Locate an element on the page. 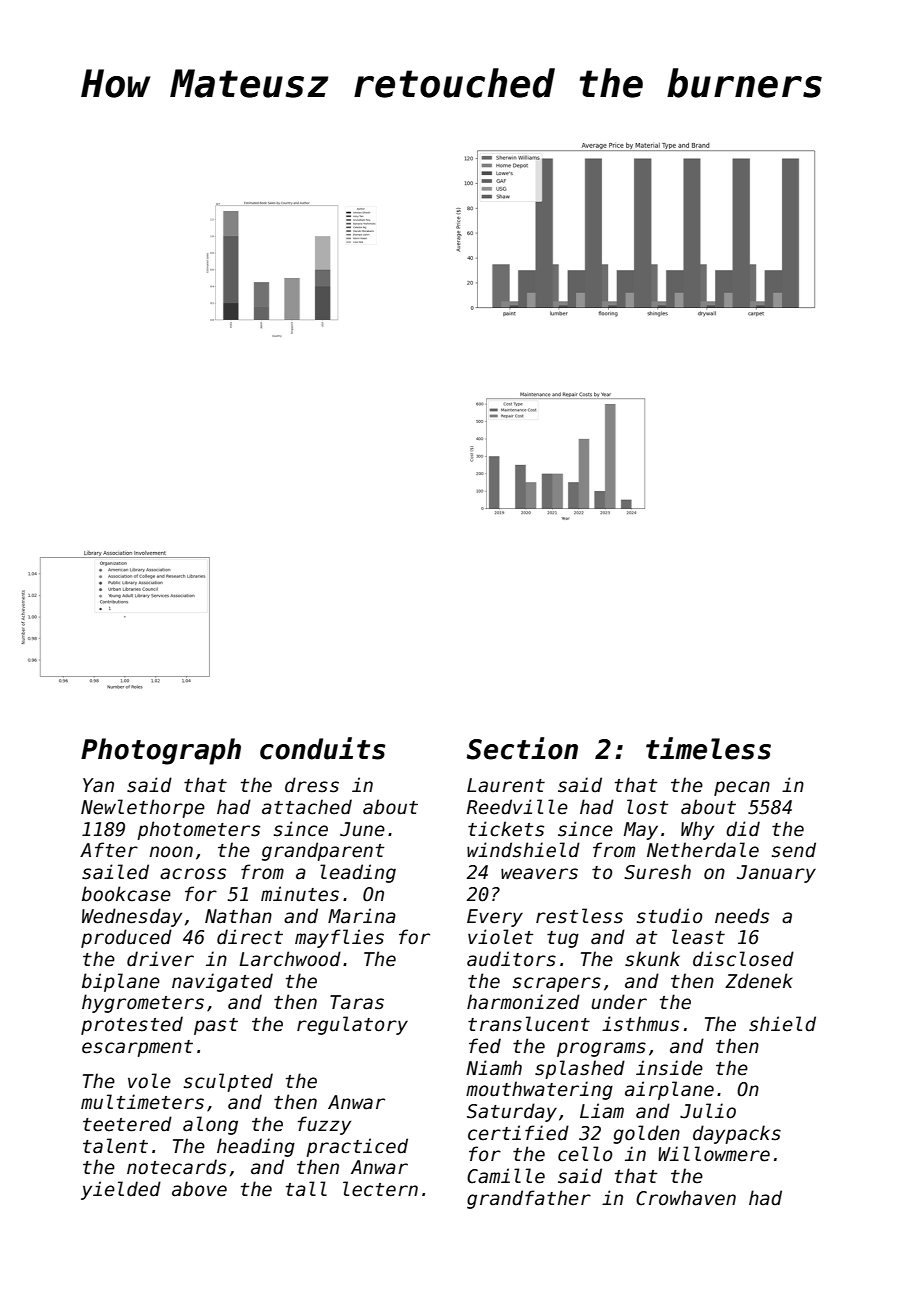 This image has height=1316, width=908. grandfather is located at coordinates (529, 1199).
